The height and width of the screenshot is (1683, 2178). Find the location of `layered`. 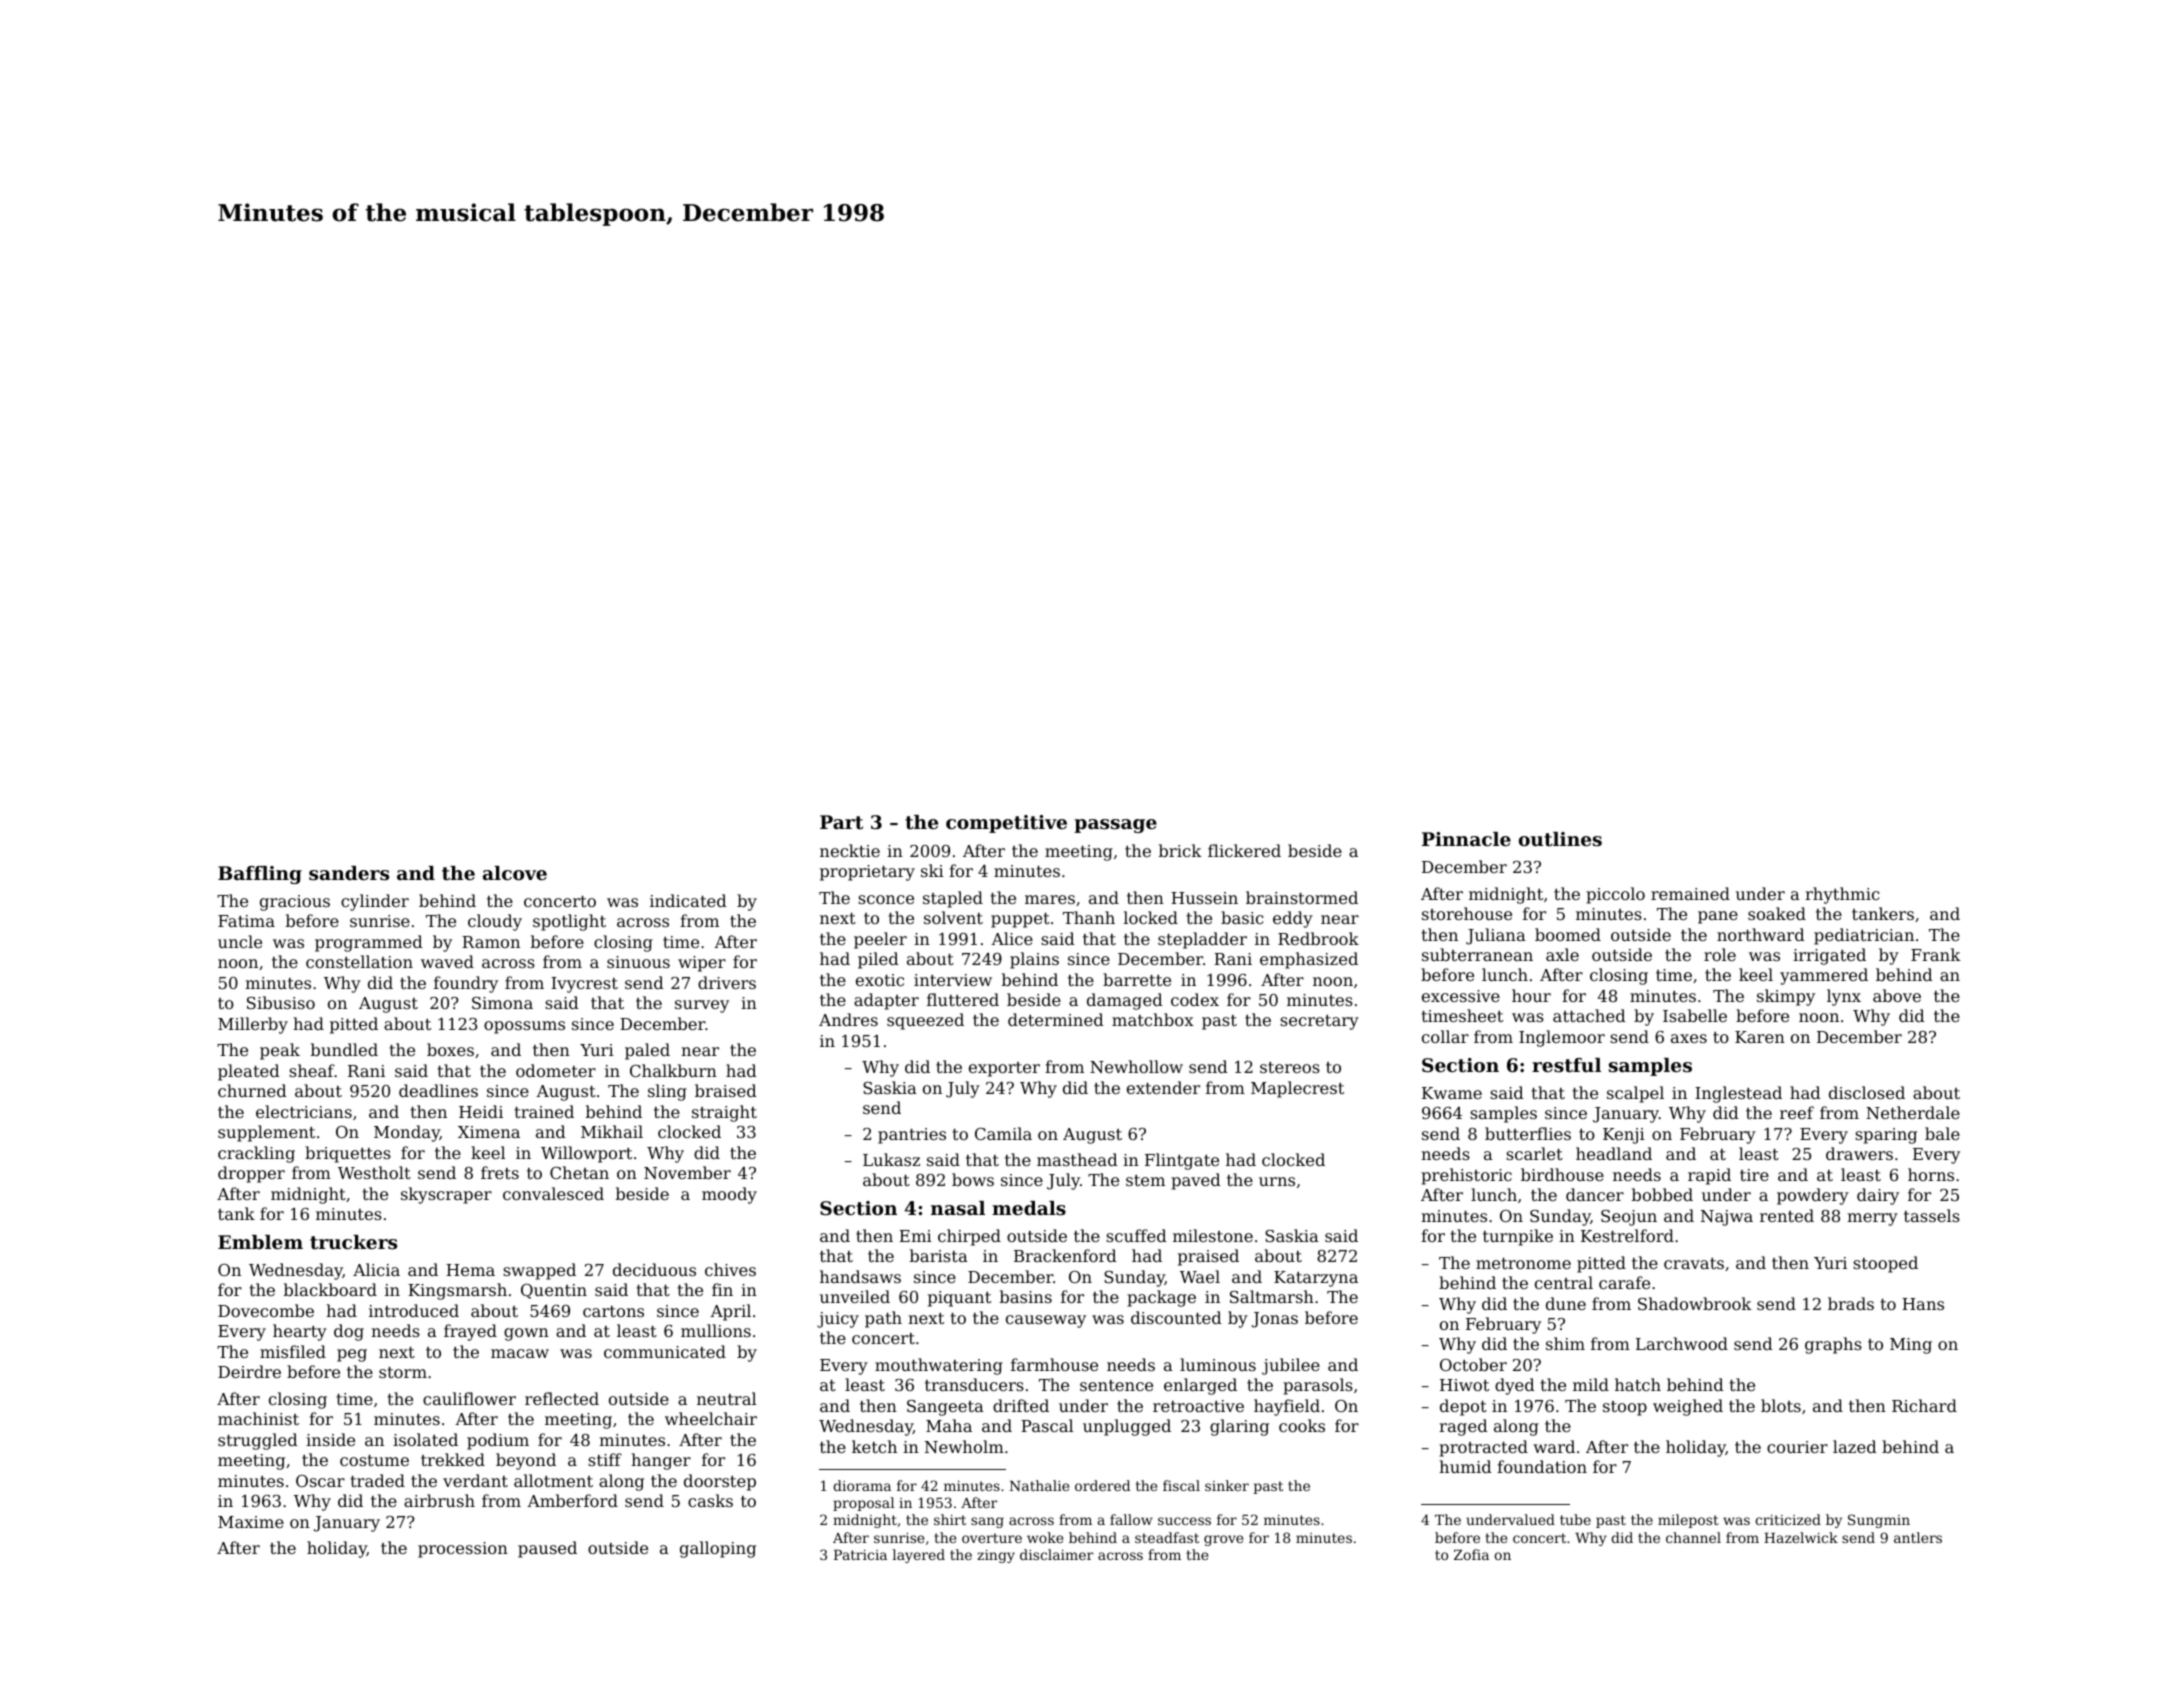

layered is located at coordinates (919, 1556).
